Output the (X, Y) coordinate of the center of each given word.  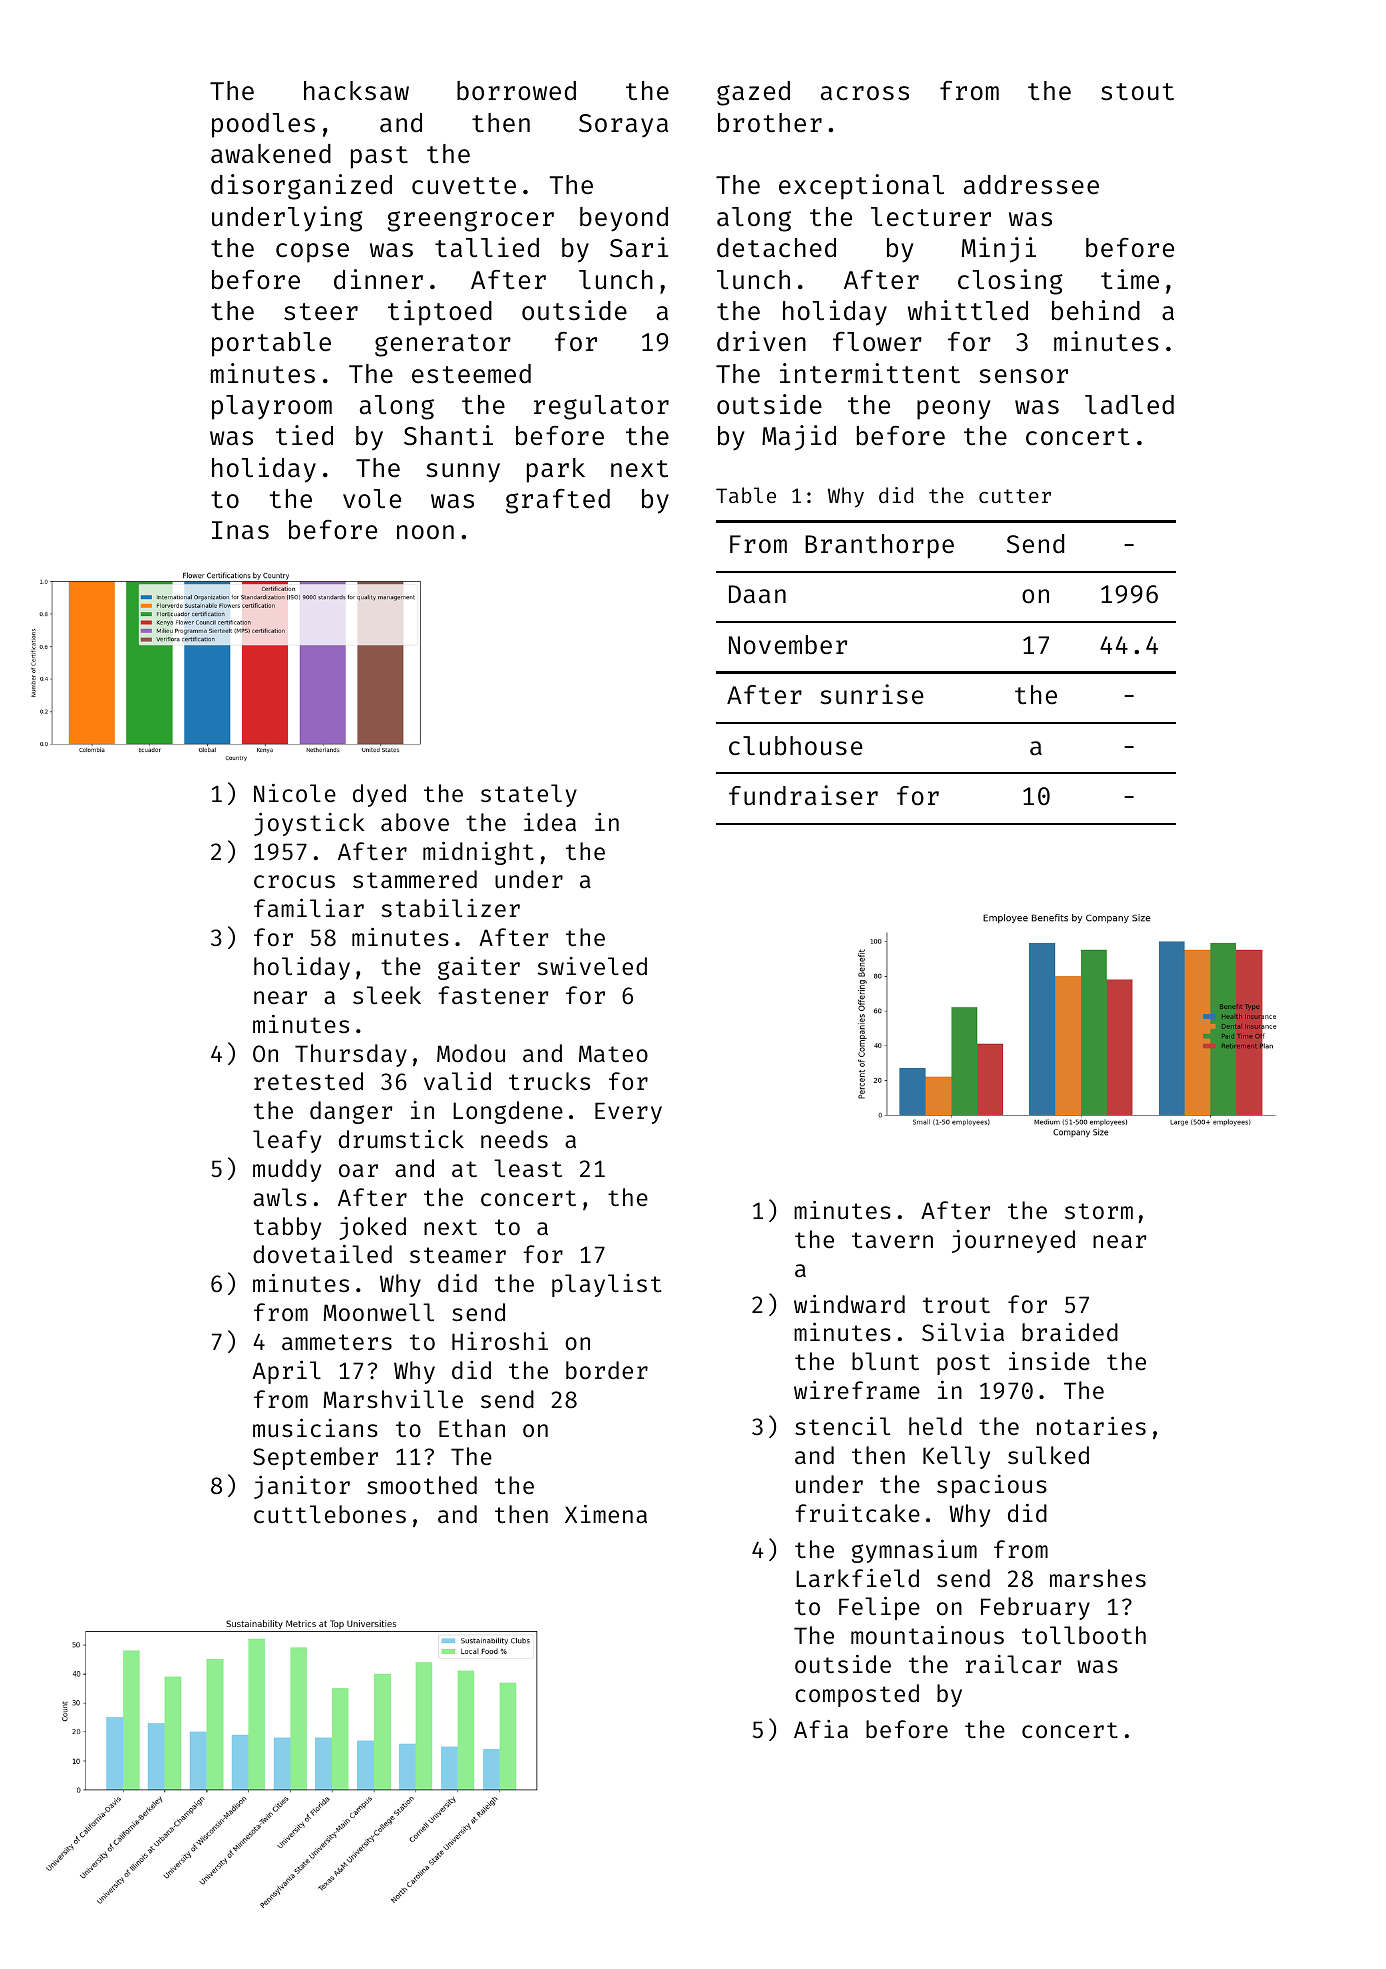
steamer (458, 1255)
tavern (892, 1240)
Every (628, 1113)
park (556, 470)
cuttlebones (330, 1514)
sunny (463, 473)
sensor (1023, 376)
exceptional (861, 187)
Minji (999, 250)
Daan (757, 594)
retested (308, 1081)
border (607, 1370)
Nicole (295, 793)
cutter (1015, 496)
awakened (271, 154)
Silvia (963, 1332)
